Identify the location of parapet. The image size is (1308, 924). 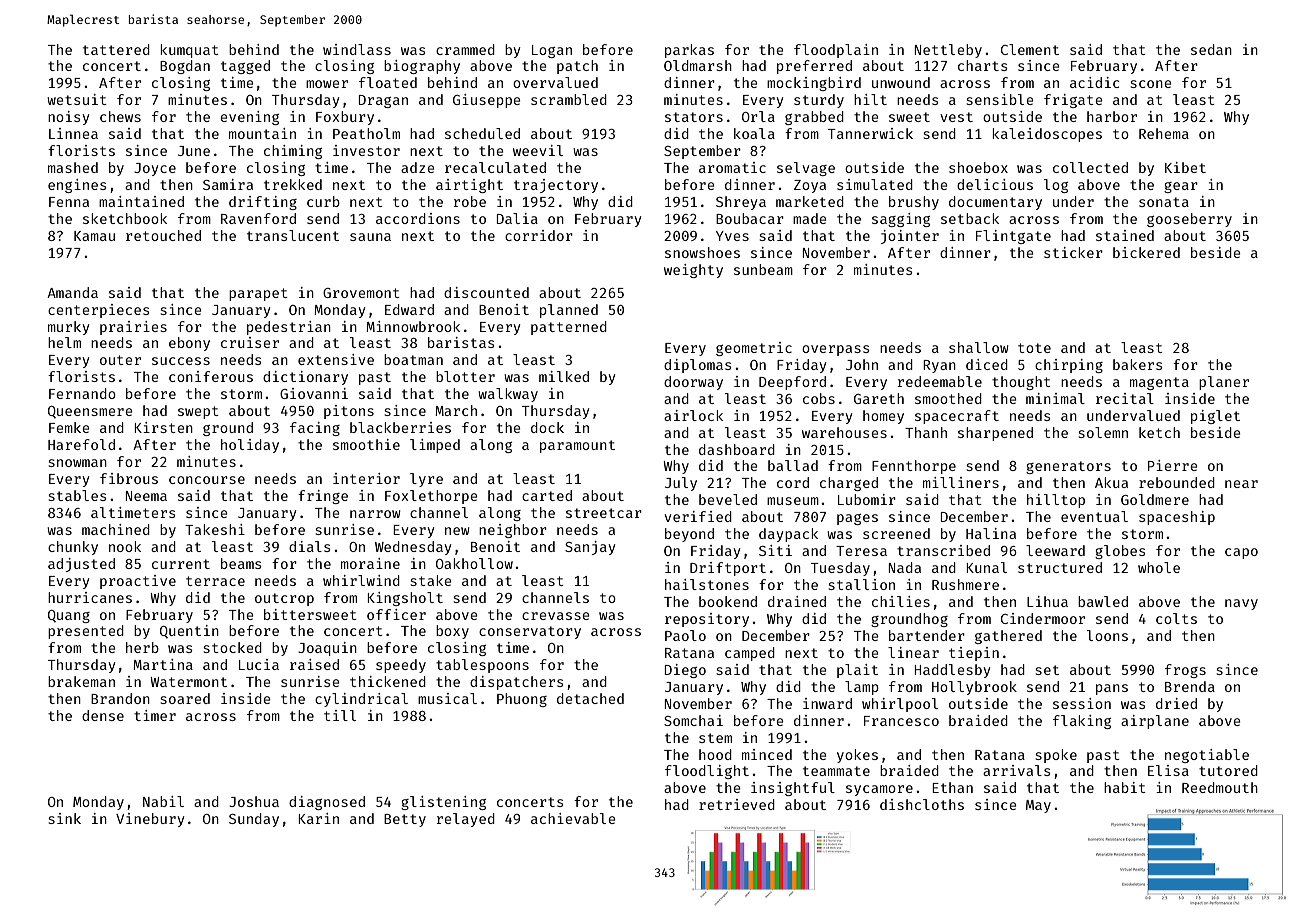
(258, 294).
